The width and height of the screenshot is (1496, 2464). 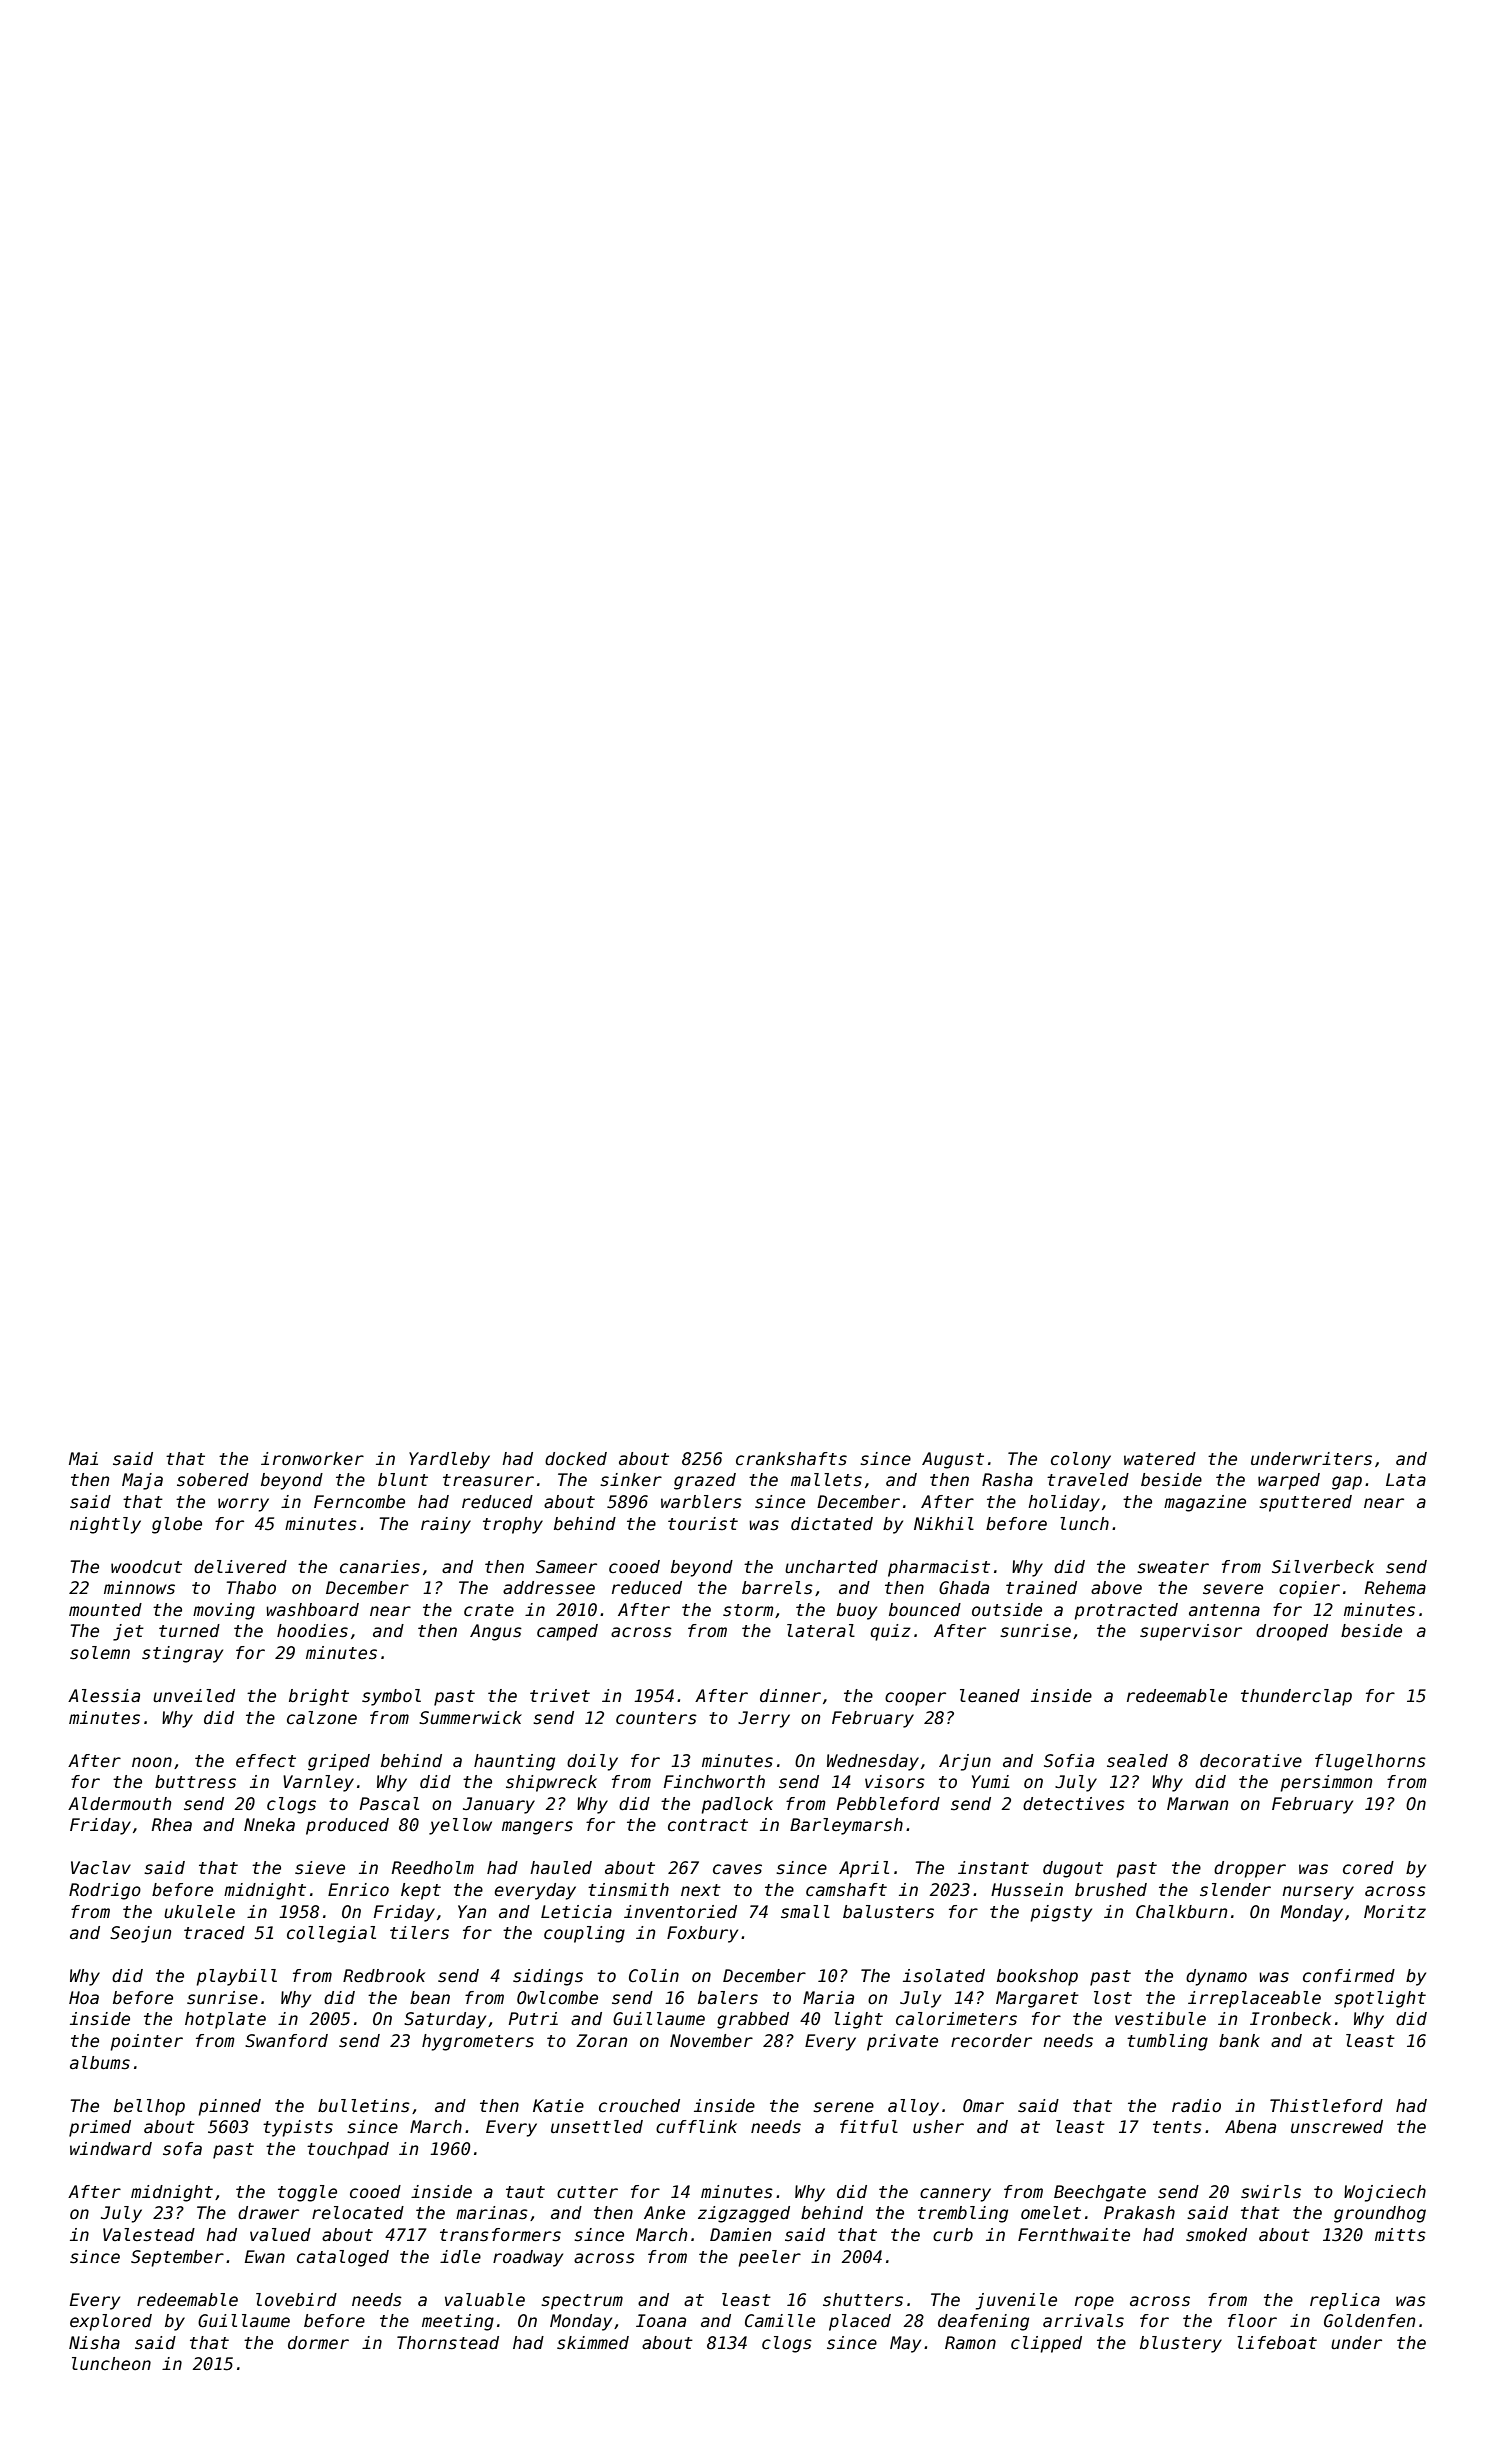 I want to click on Aldermouth, so click(x=119, y=1804).
